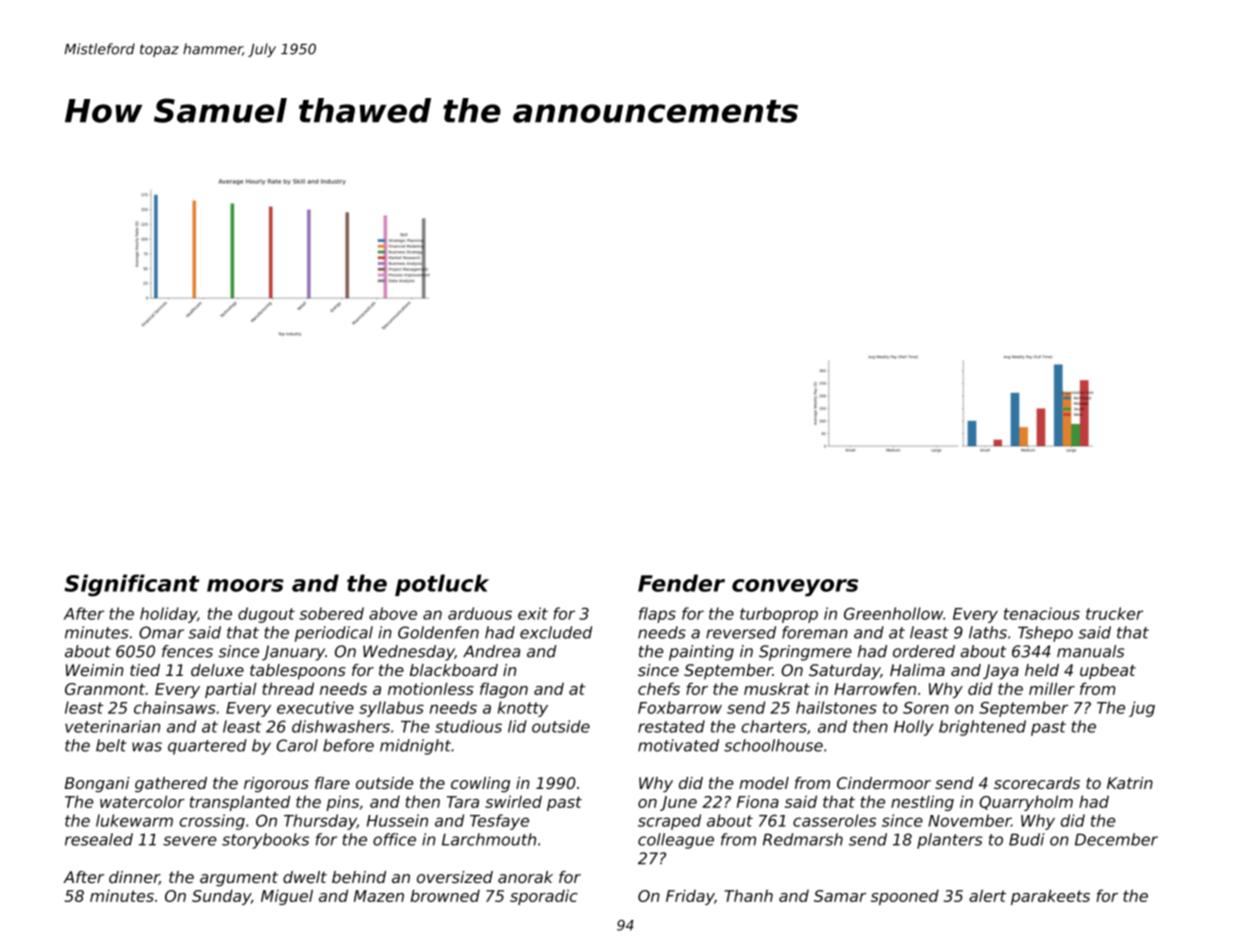 The height and width of the page is (952, 1233). What do you see at coordinates (1001, 672) in the page?
I see `Jaya` at bounding box center [1001, 672].
